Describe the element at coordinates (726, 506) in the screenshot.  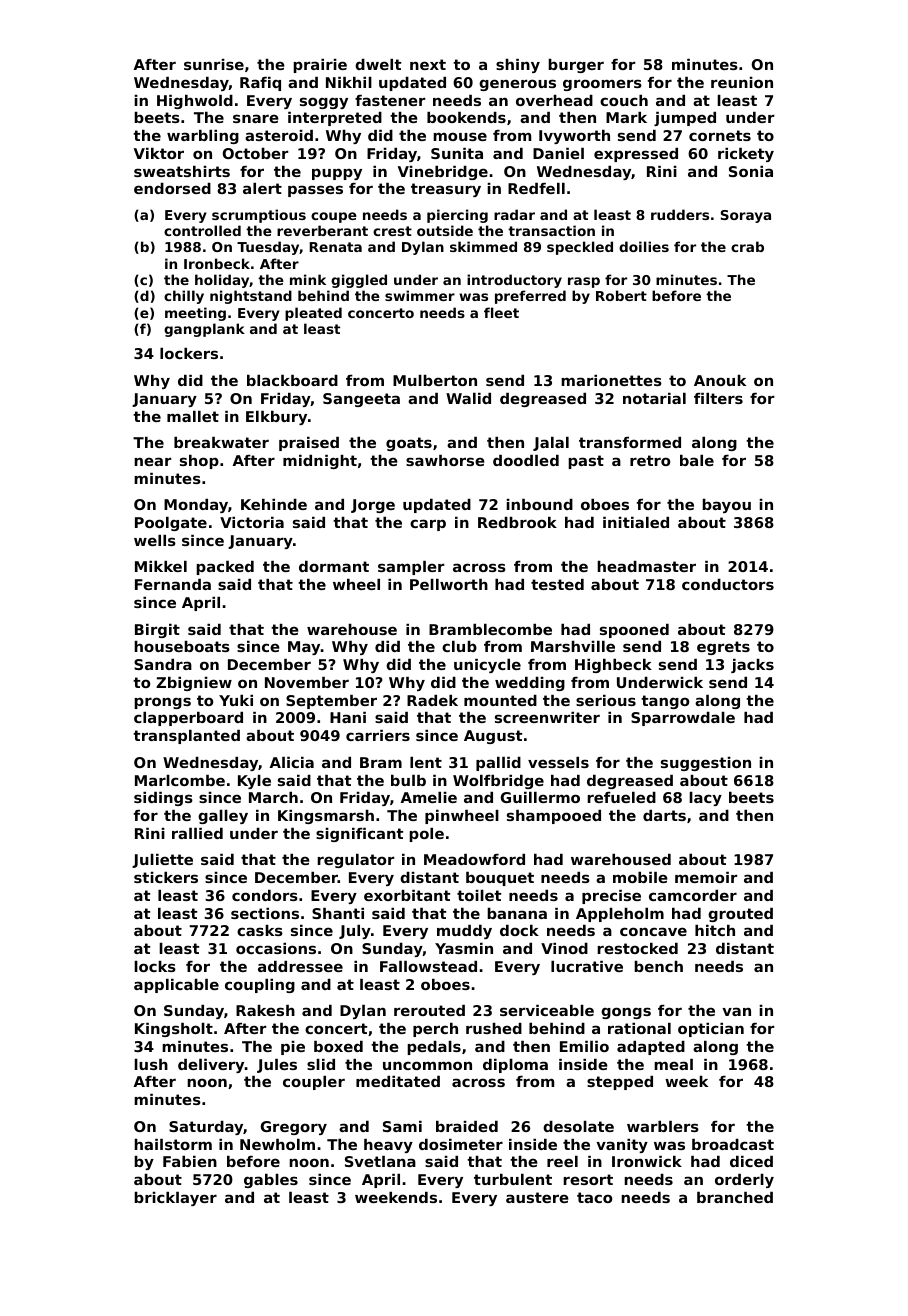
I see `bayou` at that location.
